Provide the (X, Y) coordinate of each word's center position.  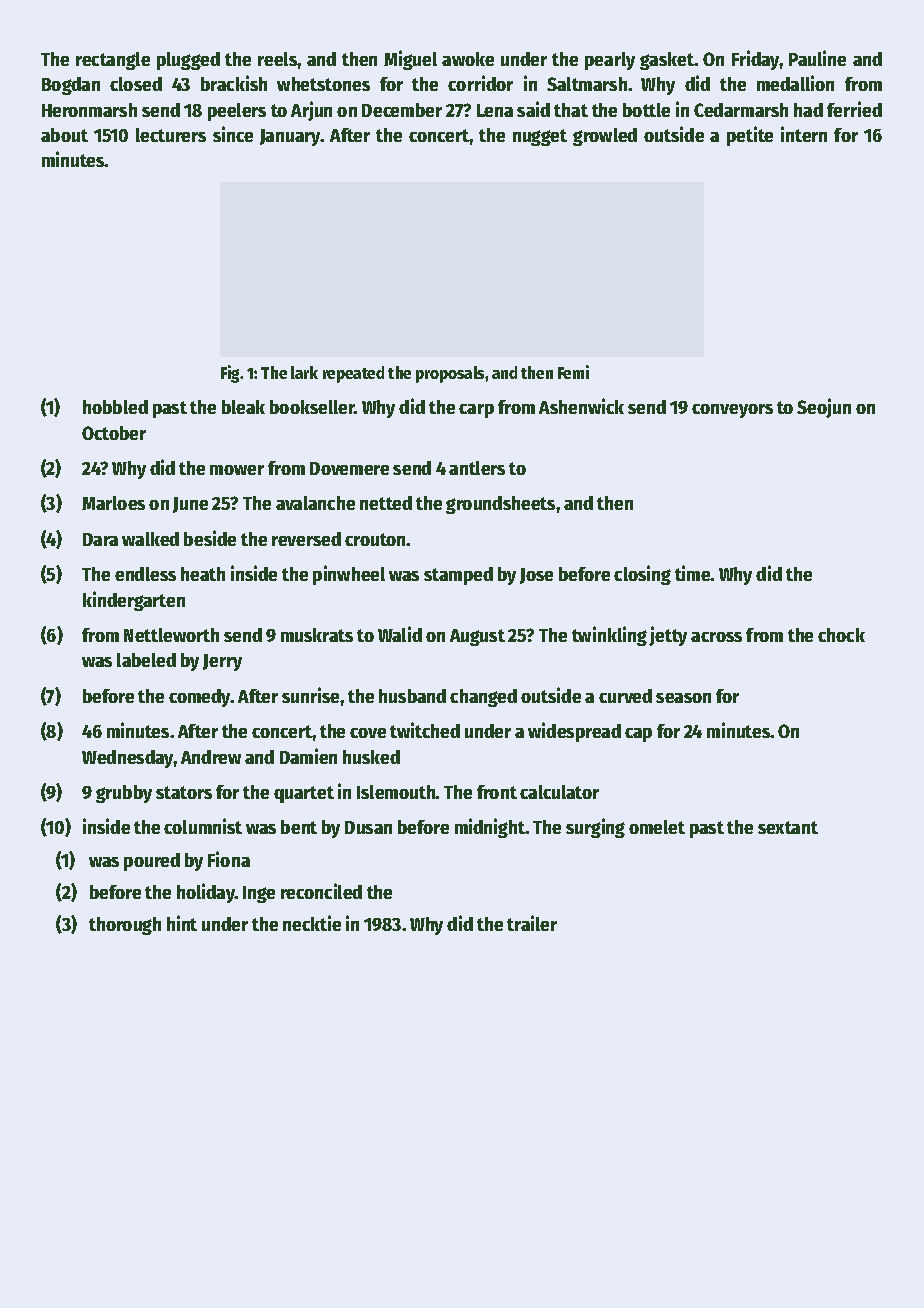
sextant (788, 827)
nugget (540, 137)
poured (152, 862)
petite (750, 136)
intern (804, 134)
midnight (490, 828)
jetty (668, 636)
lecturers (171, 135)
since (233, 134)
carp (476, 411)
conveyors (732, 411)
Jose (536, 576)
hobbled (115, 407)
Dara (100, 539)
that (571, 110)
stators (184, 792)
